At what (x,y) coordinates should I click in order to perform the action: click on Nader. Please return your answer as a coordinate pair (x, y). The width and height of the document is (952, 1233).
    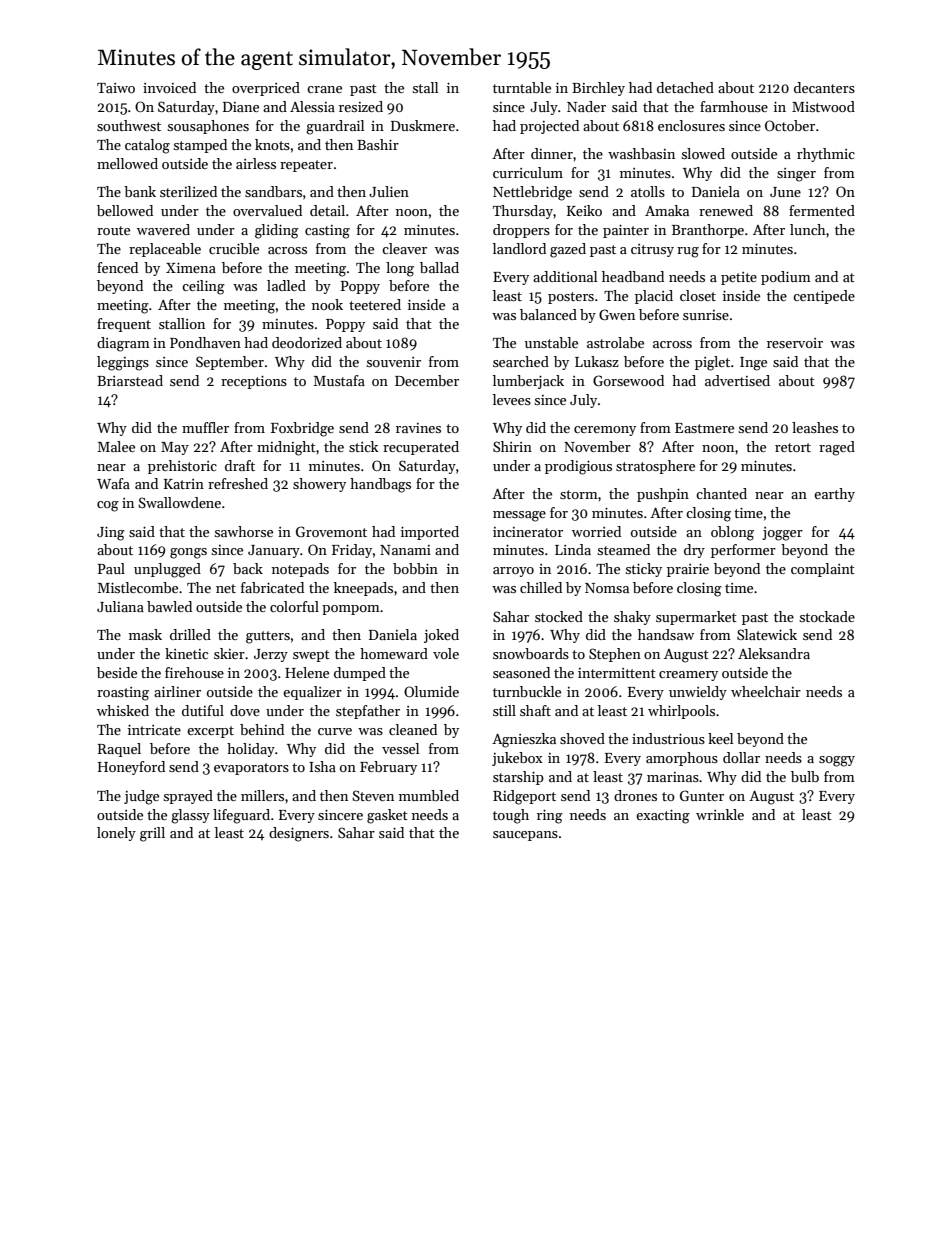
    Looking at the image, I should click on (586, 106).
